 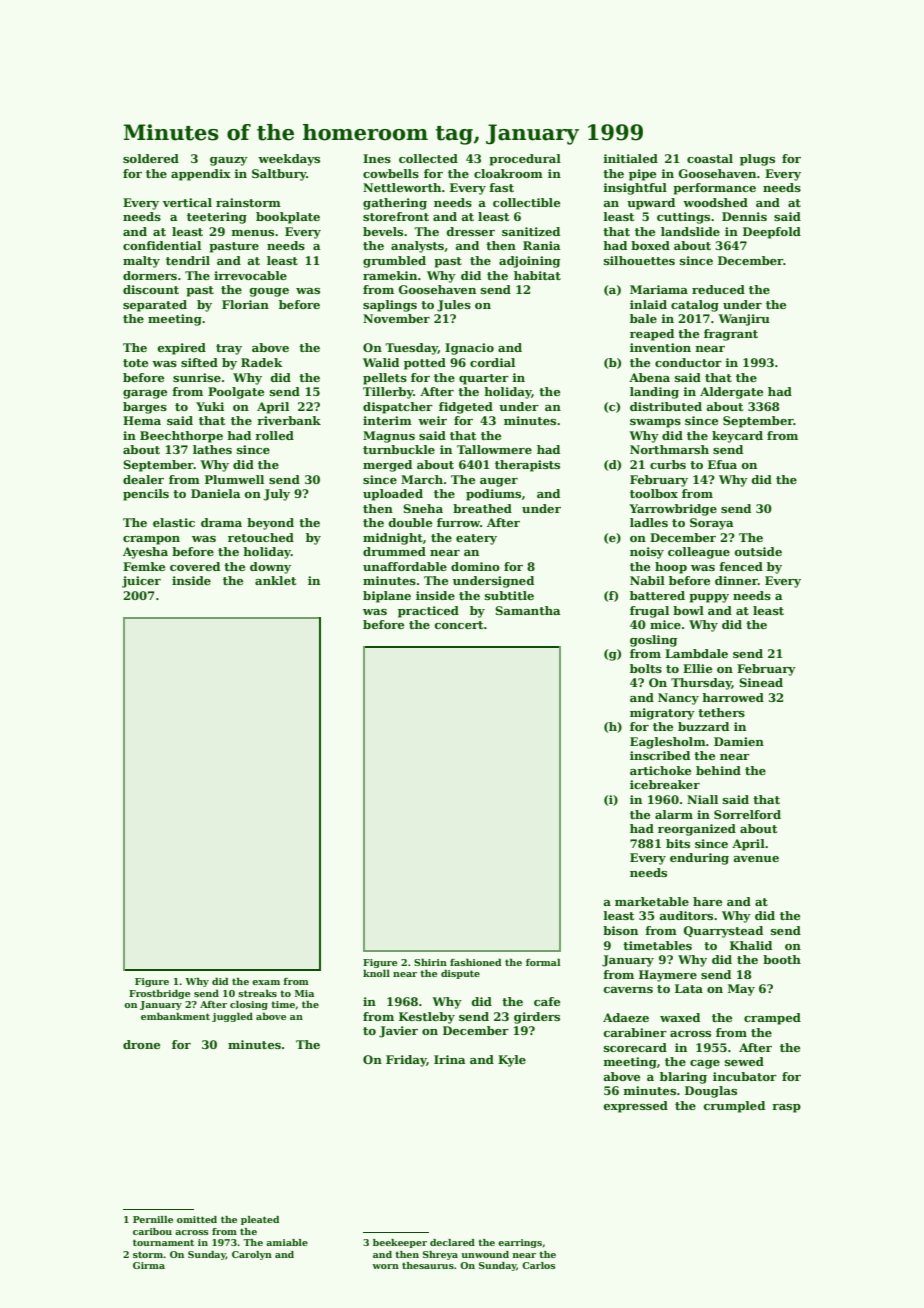 I want to click on gauzy, so click(x=229, y=161).
